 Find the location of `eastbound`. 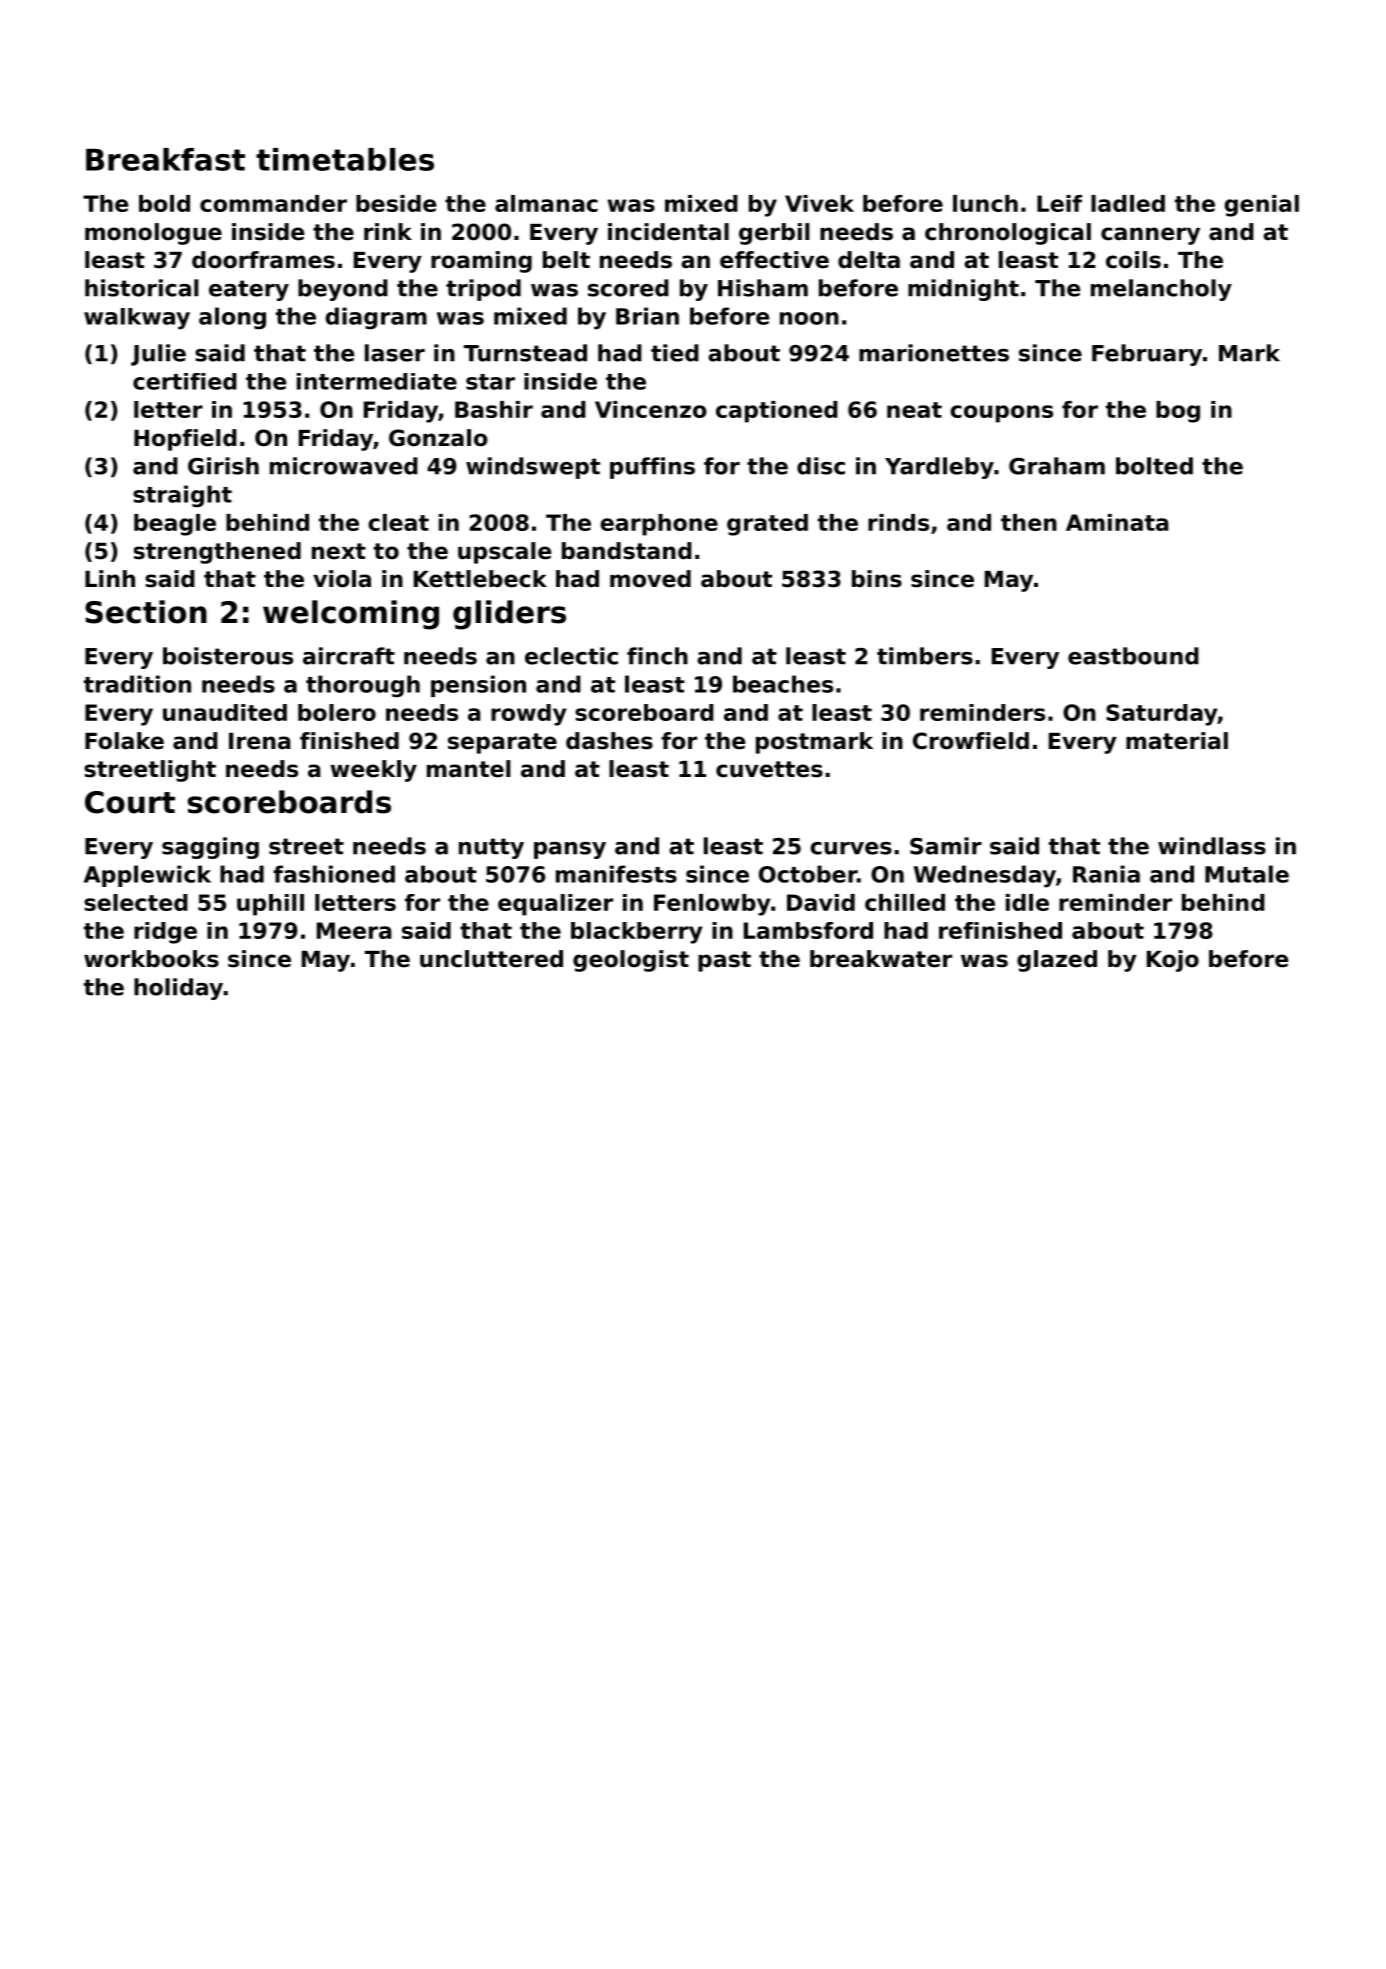

eastbound is located at coordinates (1133, 656).
